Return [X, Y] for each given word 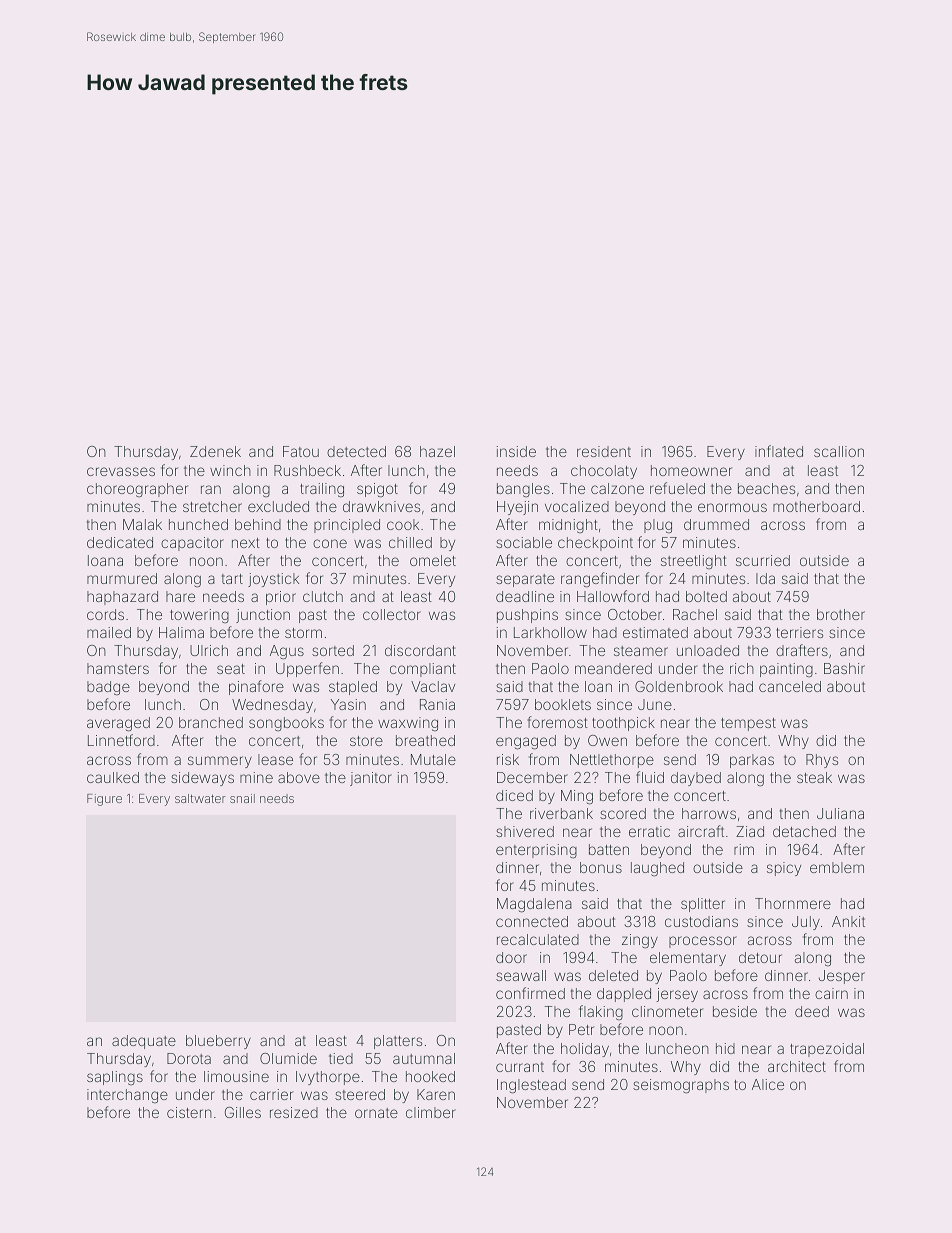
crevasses [121, 471]
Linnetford [121, 740]
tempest [748, 724]
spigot [377, 490]
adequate [144, 1042]
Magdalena [534, 905]
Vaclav [433, 686]
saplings [115, 1078]
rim [744, 849]
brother [841, 614]
